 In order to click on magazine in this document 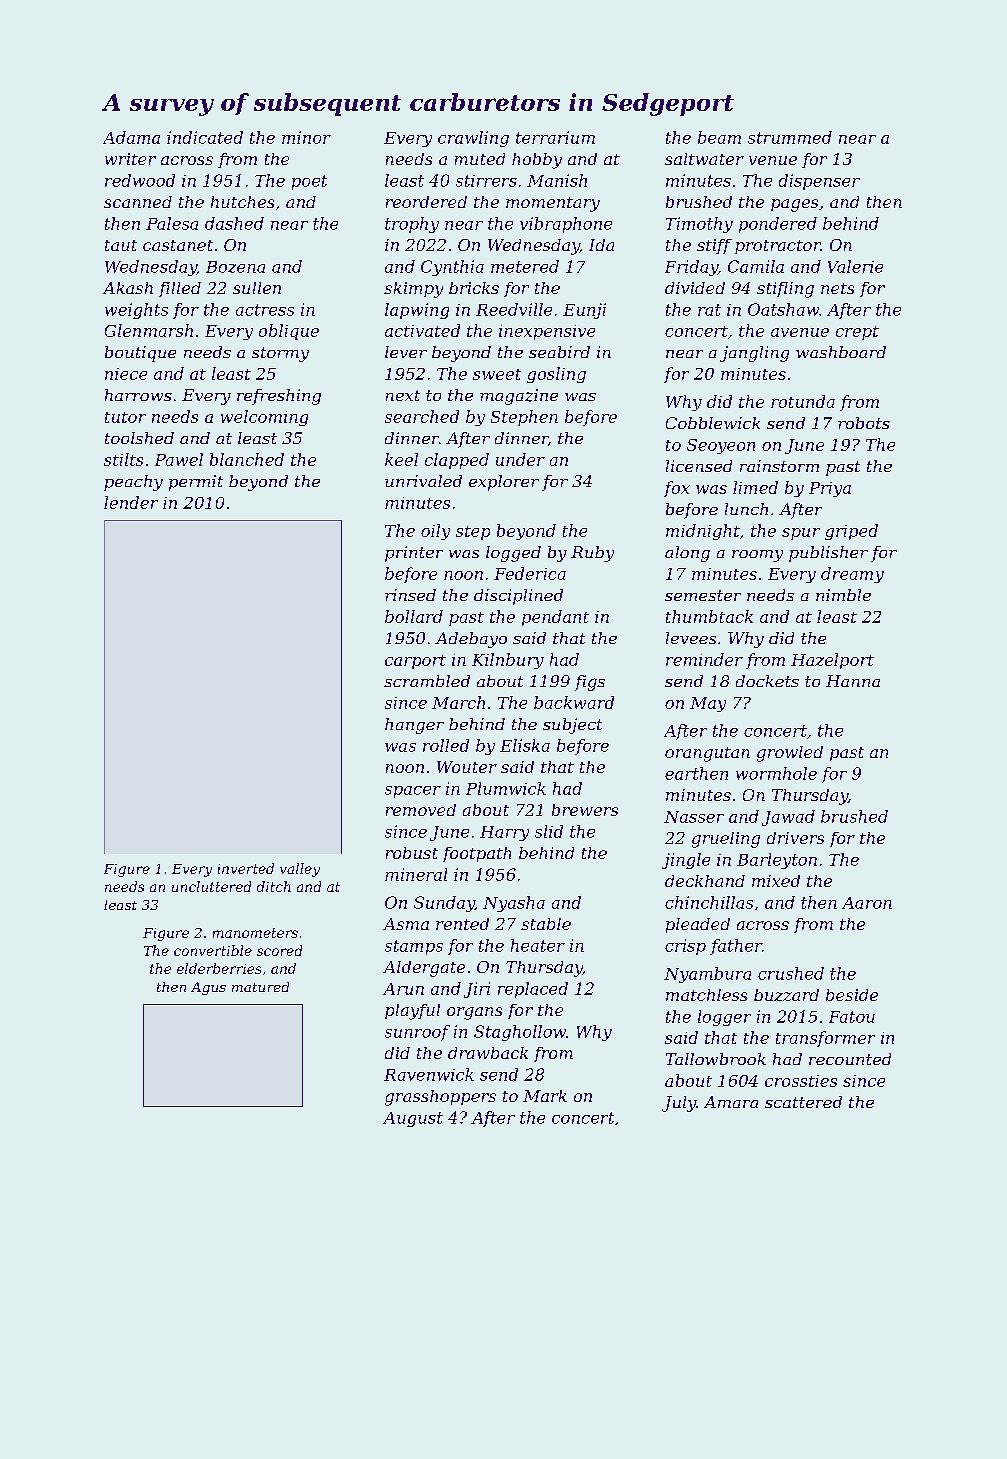, I will do `click(519, 397)`.
